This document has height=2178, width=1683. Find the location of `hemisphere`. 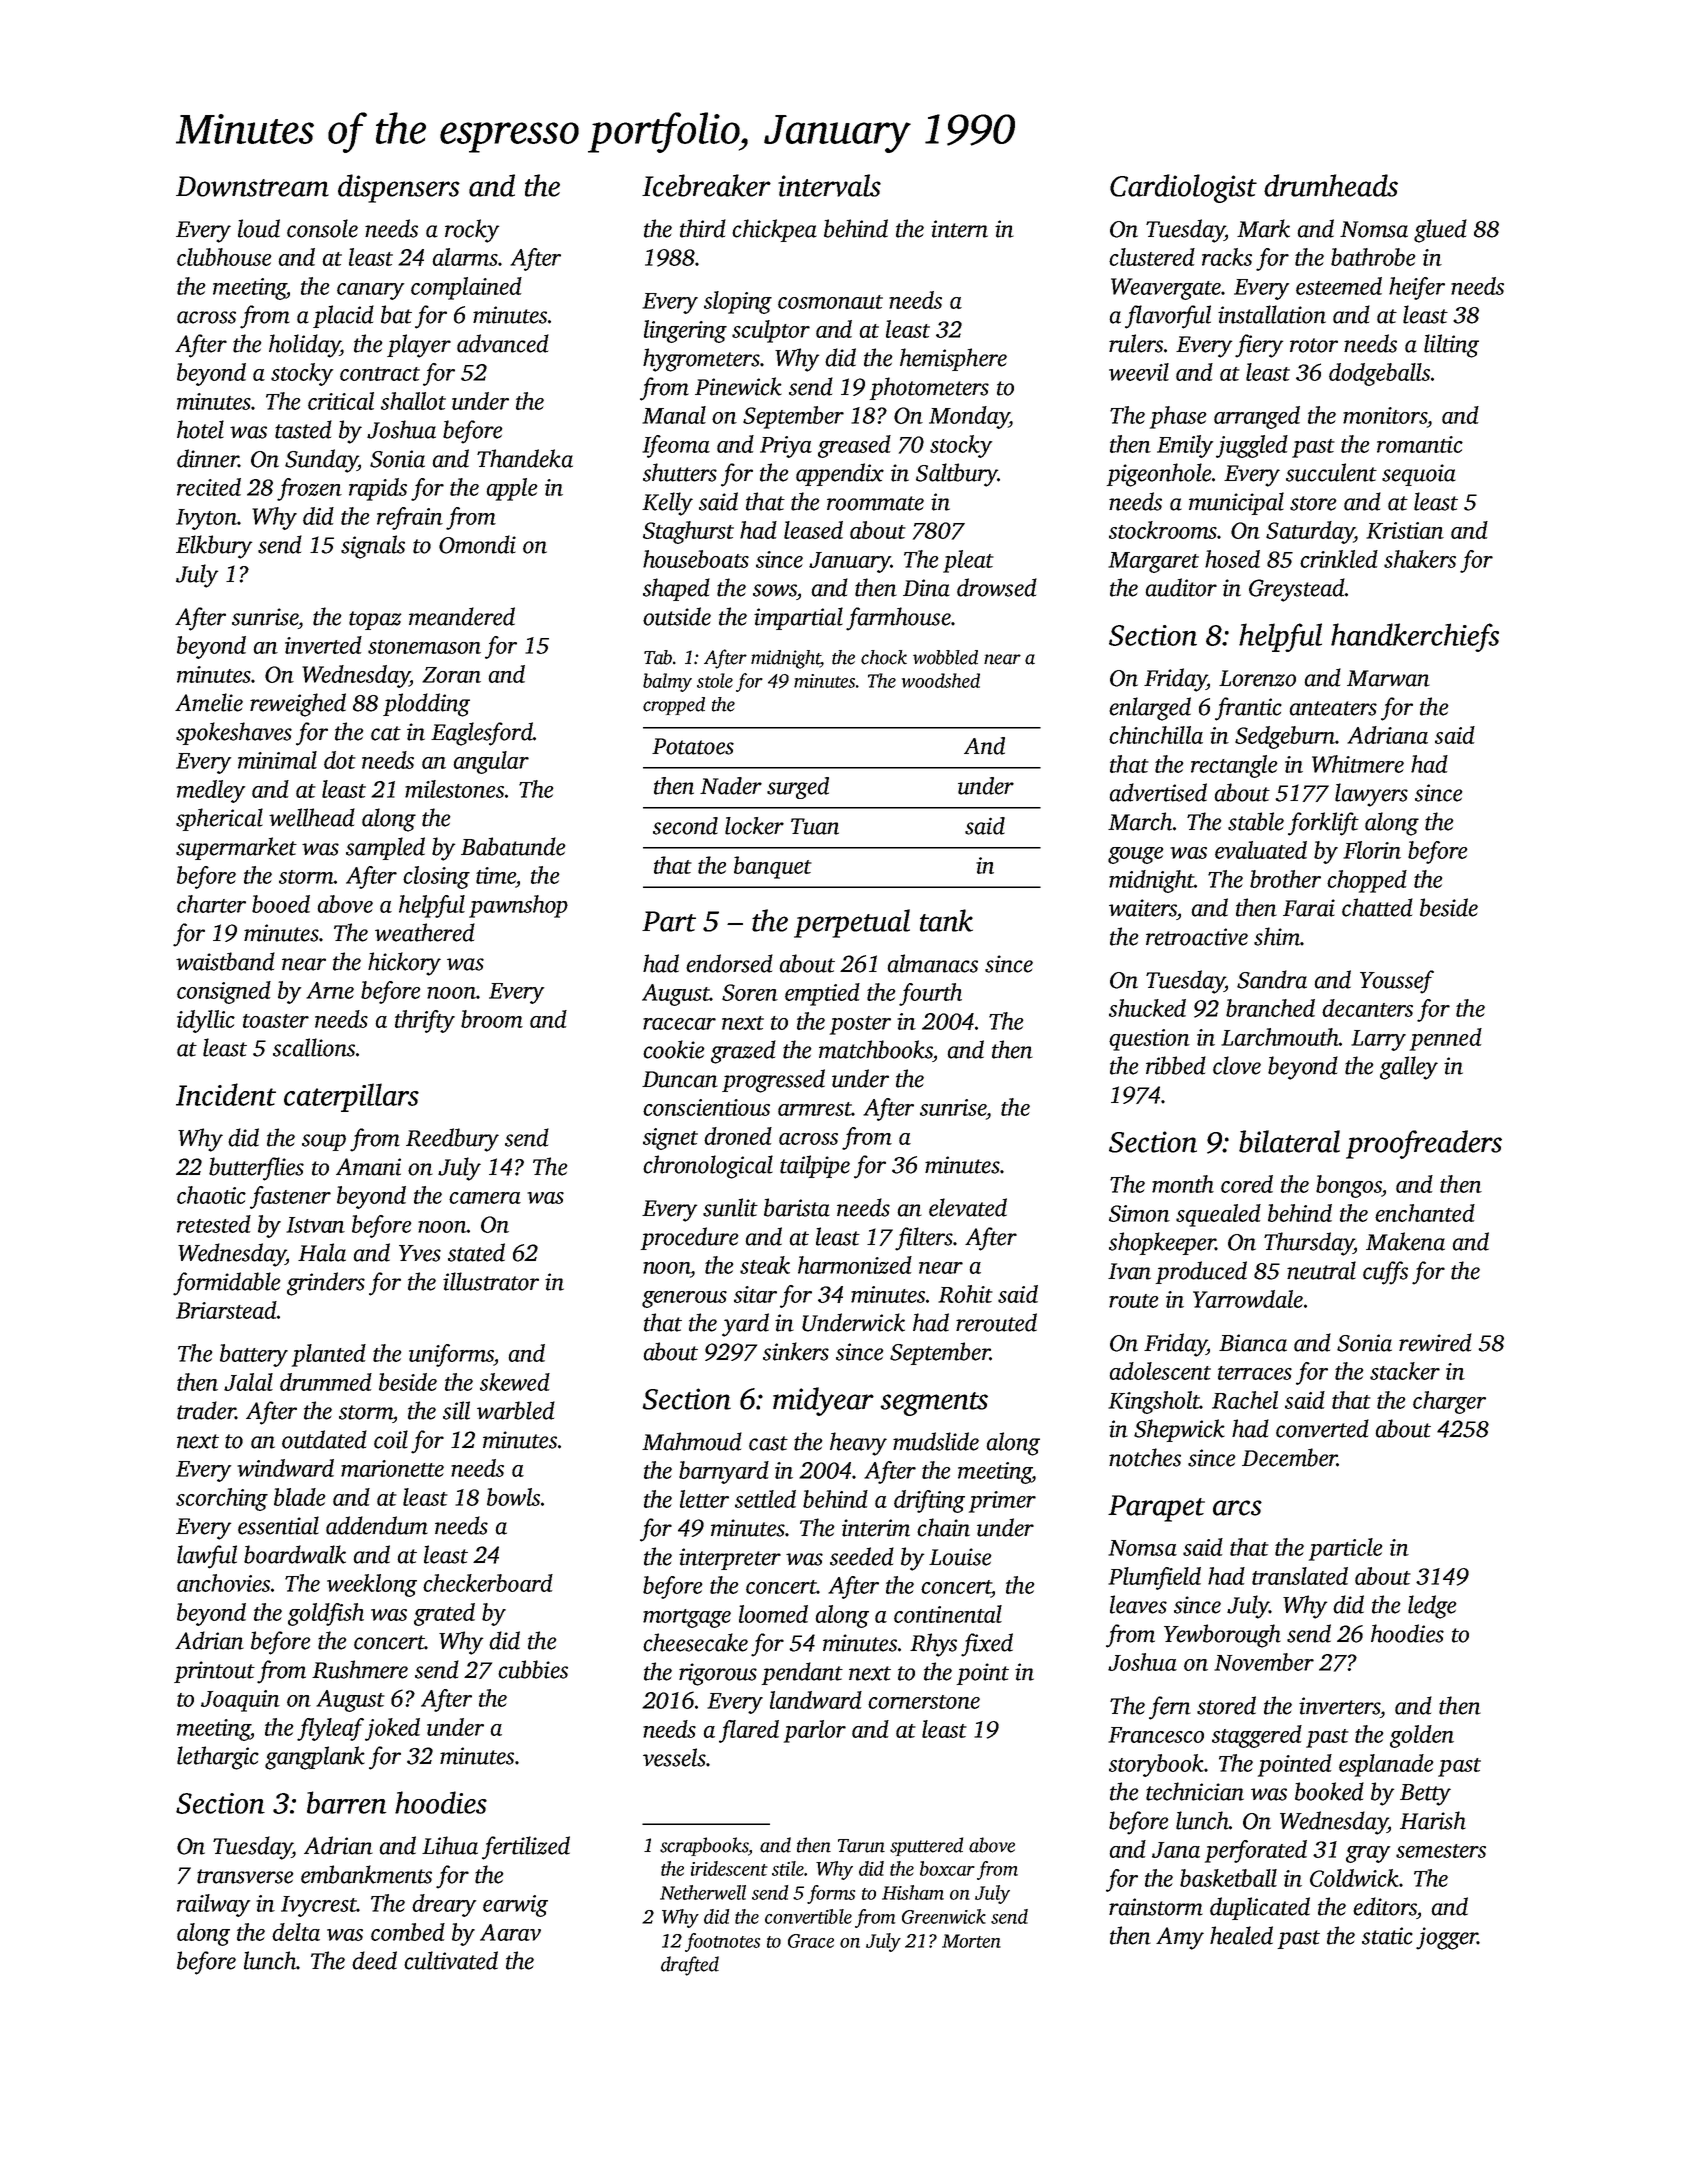

hemisphere is located at coordinates (953, 359).
